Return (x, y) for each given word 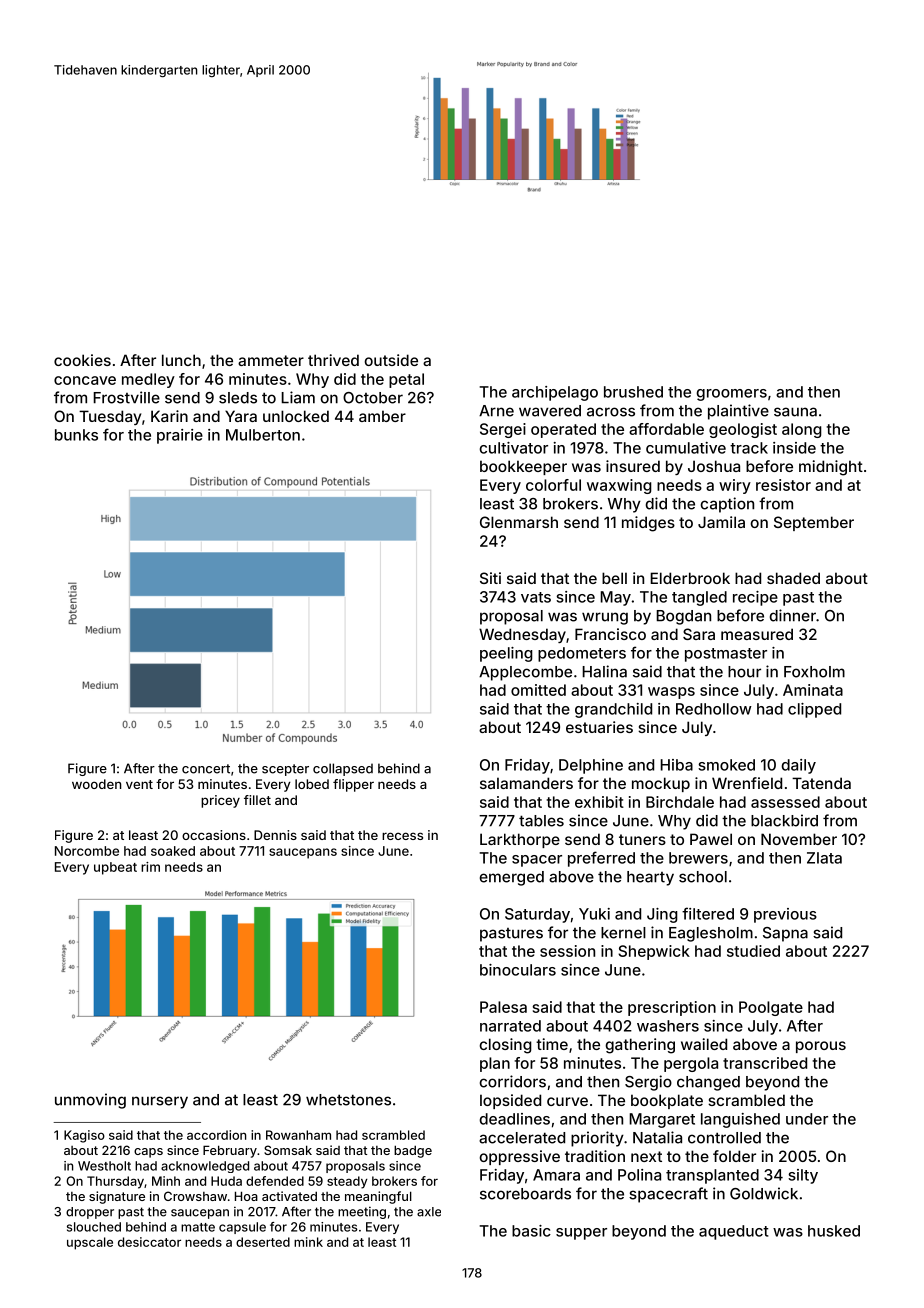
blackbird (784, 820)
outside (391, 360)
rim (150, 867)
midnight (831, 468)
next (646, 1156)
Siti (490, 578)
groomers (731, 395)
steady (347, 1182)
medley (148, 380)
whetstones (348, 1100)
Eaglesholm (711, 934)
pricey (220, 801)
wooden (96, 784)
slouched (94, 1227)
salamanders (526, 783)
